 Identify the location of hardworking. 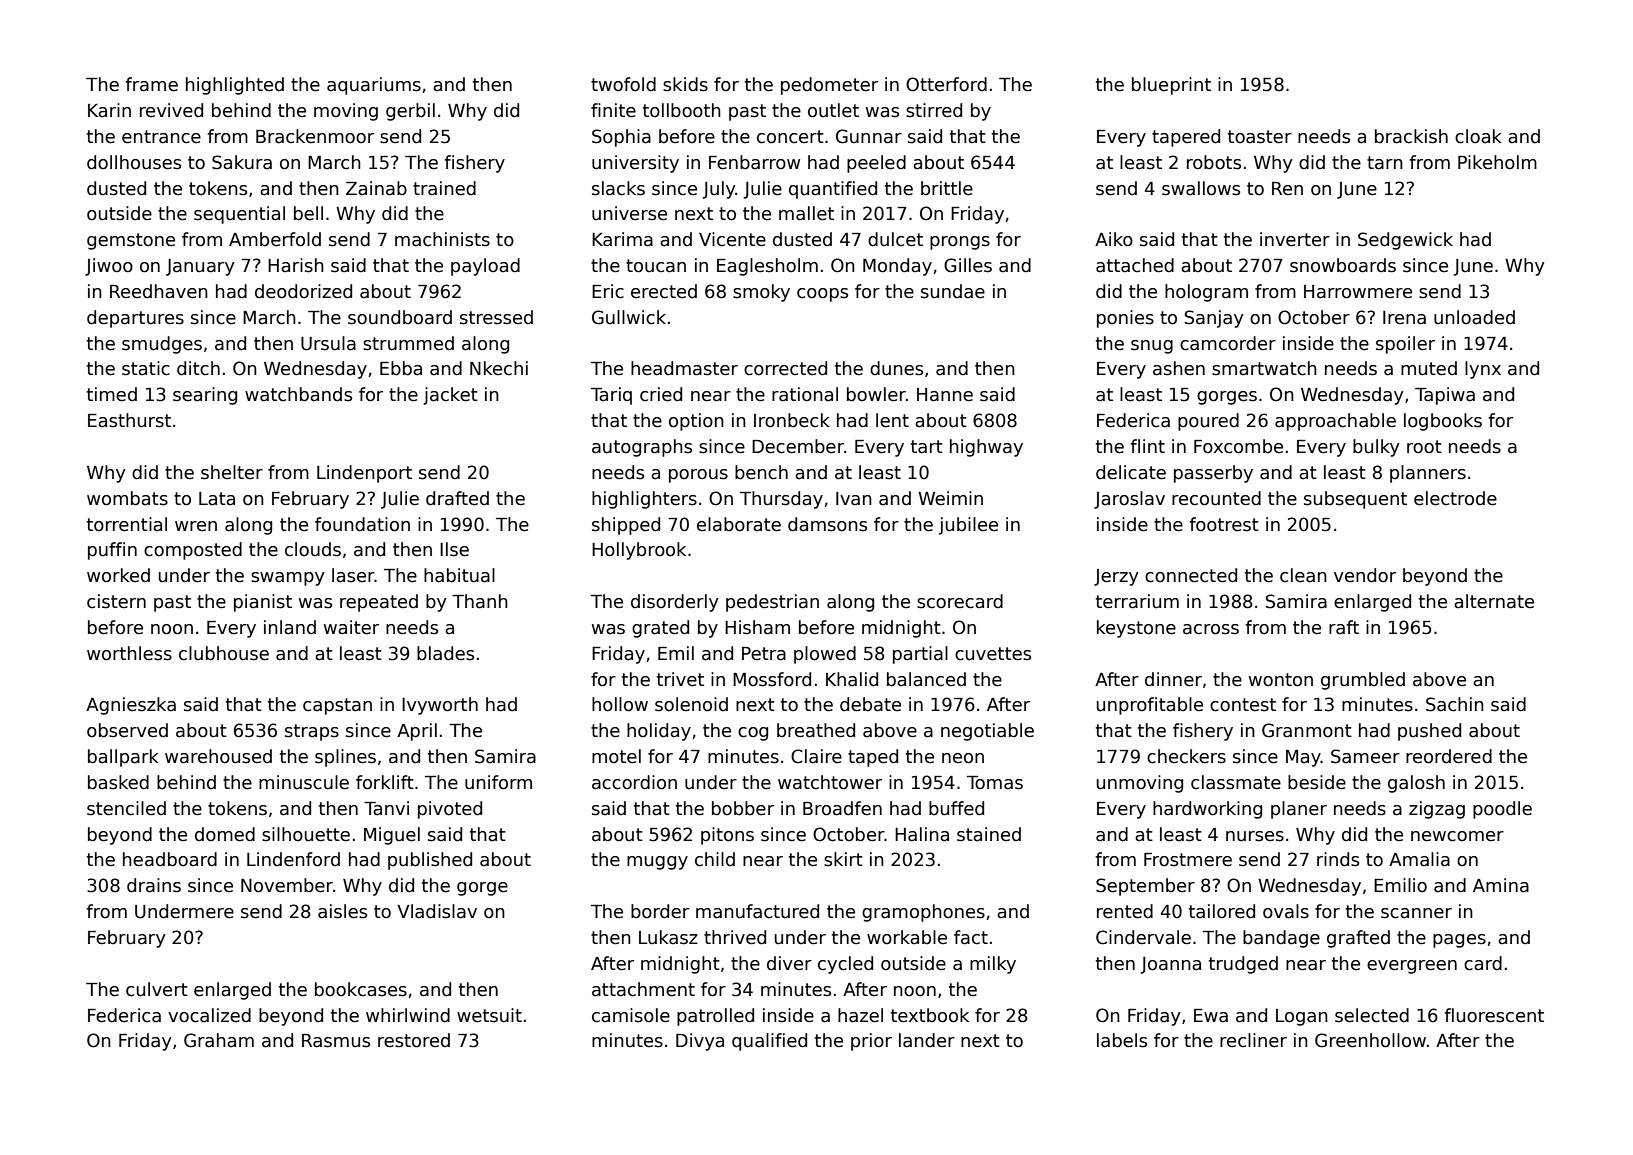
(1207, 810).
